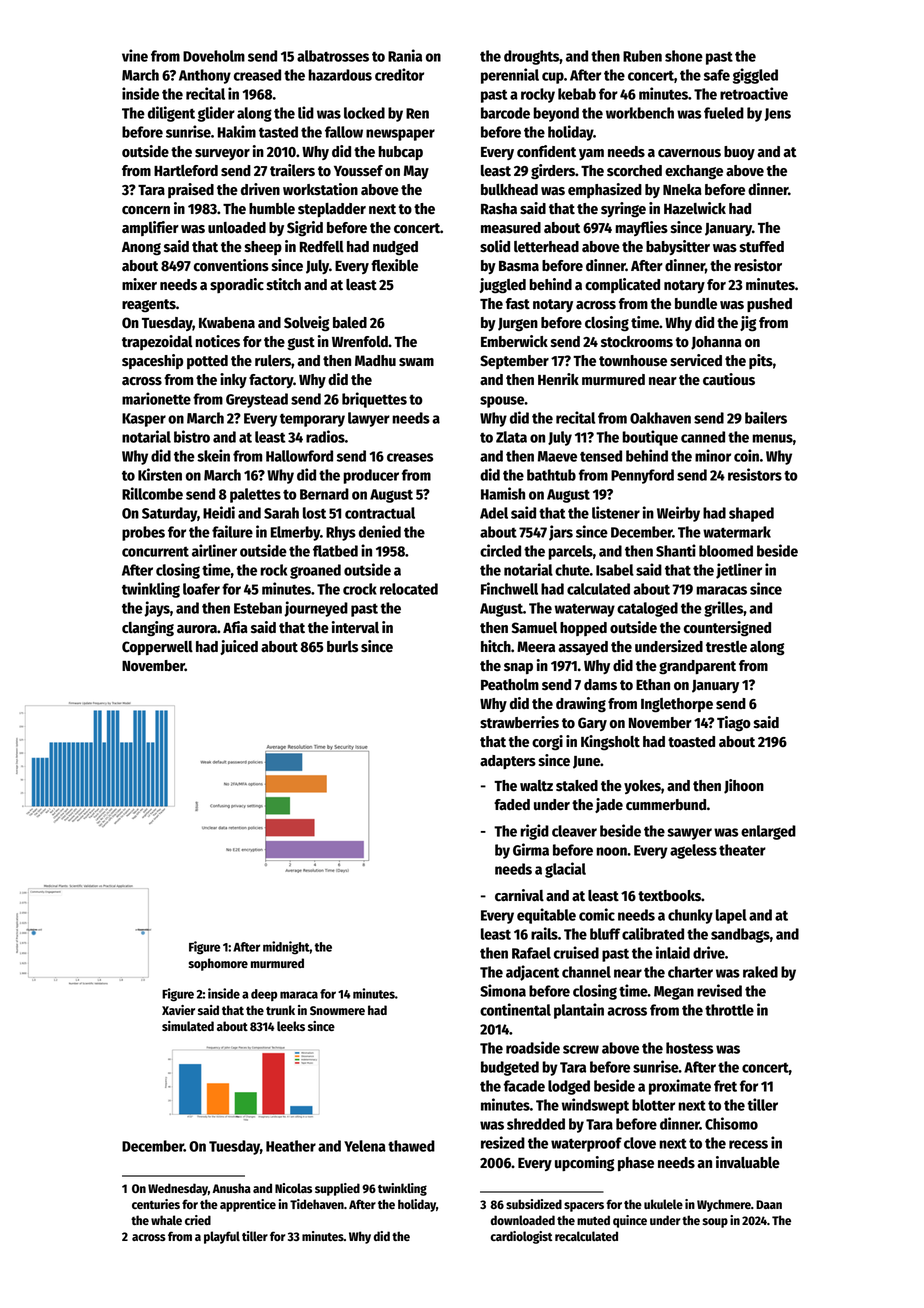 The image size is (924, 1308). What do you see at coordinates (583, 629) in the screenshot?
I see `hopped` at bounding box center [583, 629].
